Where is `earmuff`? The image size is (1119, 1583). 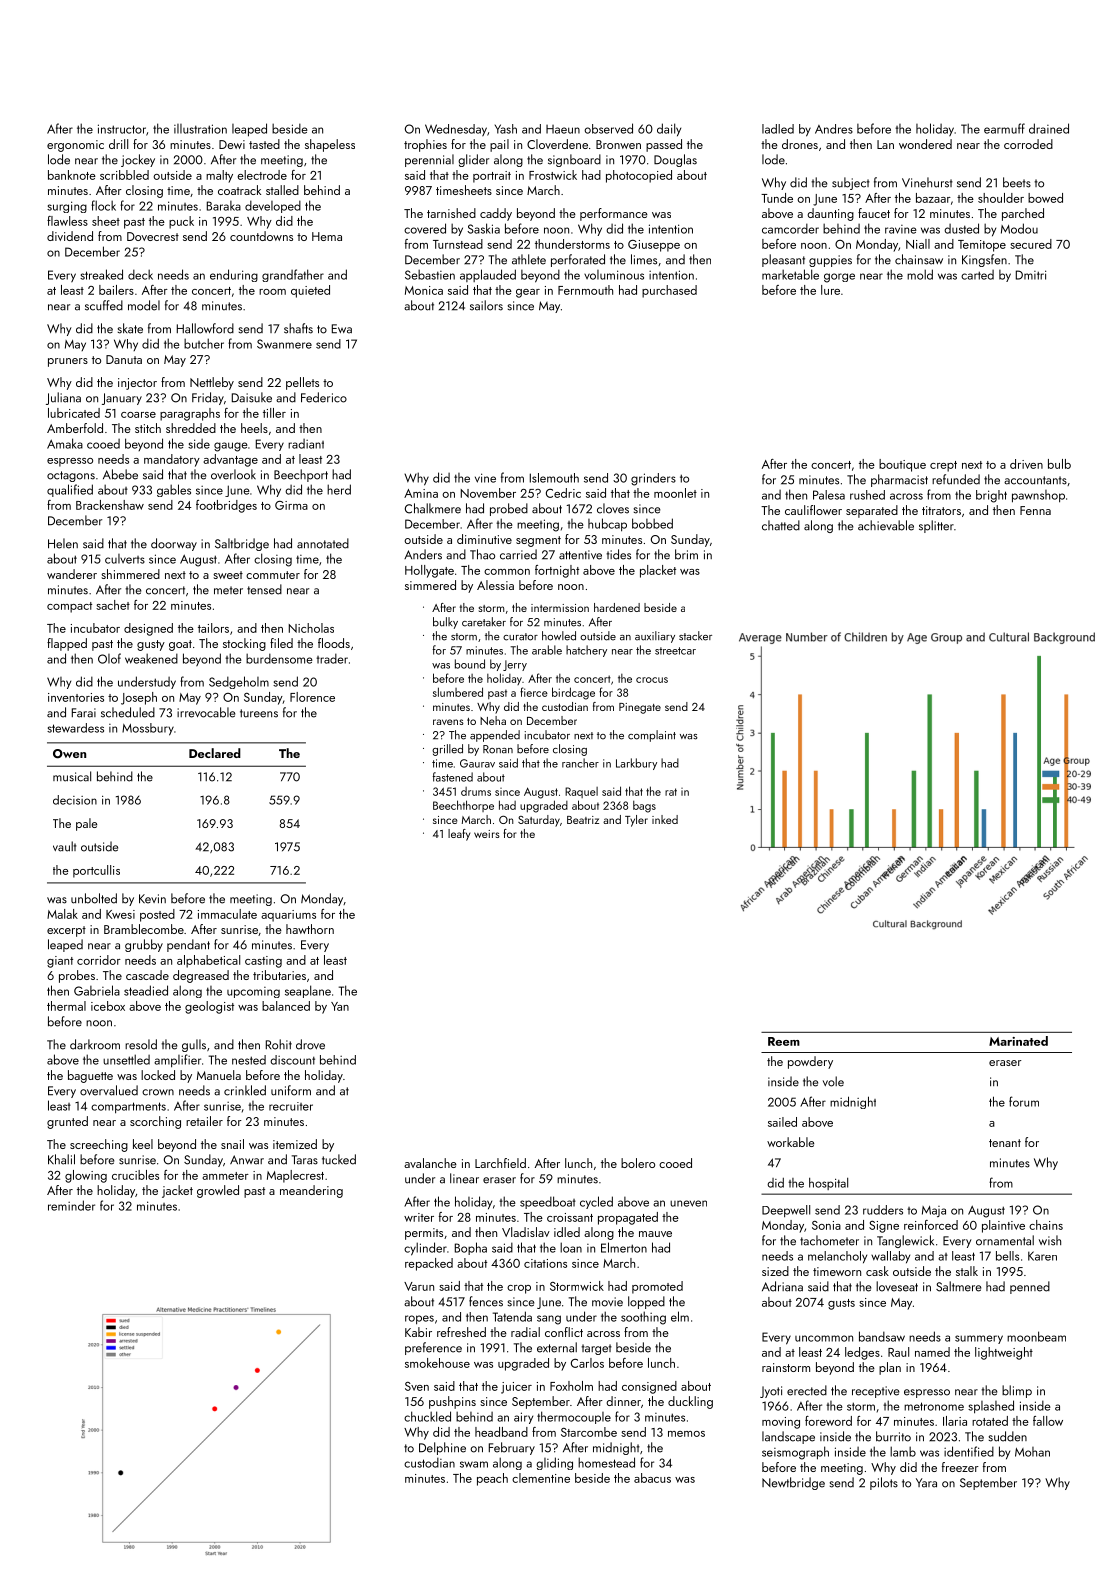
earmuff is located at coordinates (1004, 128).
